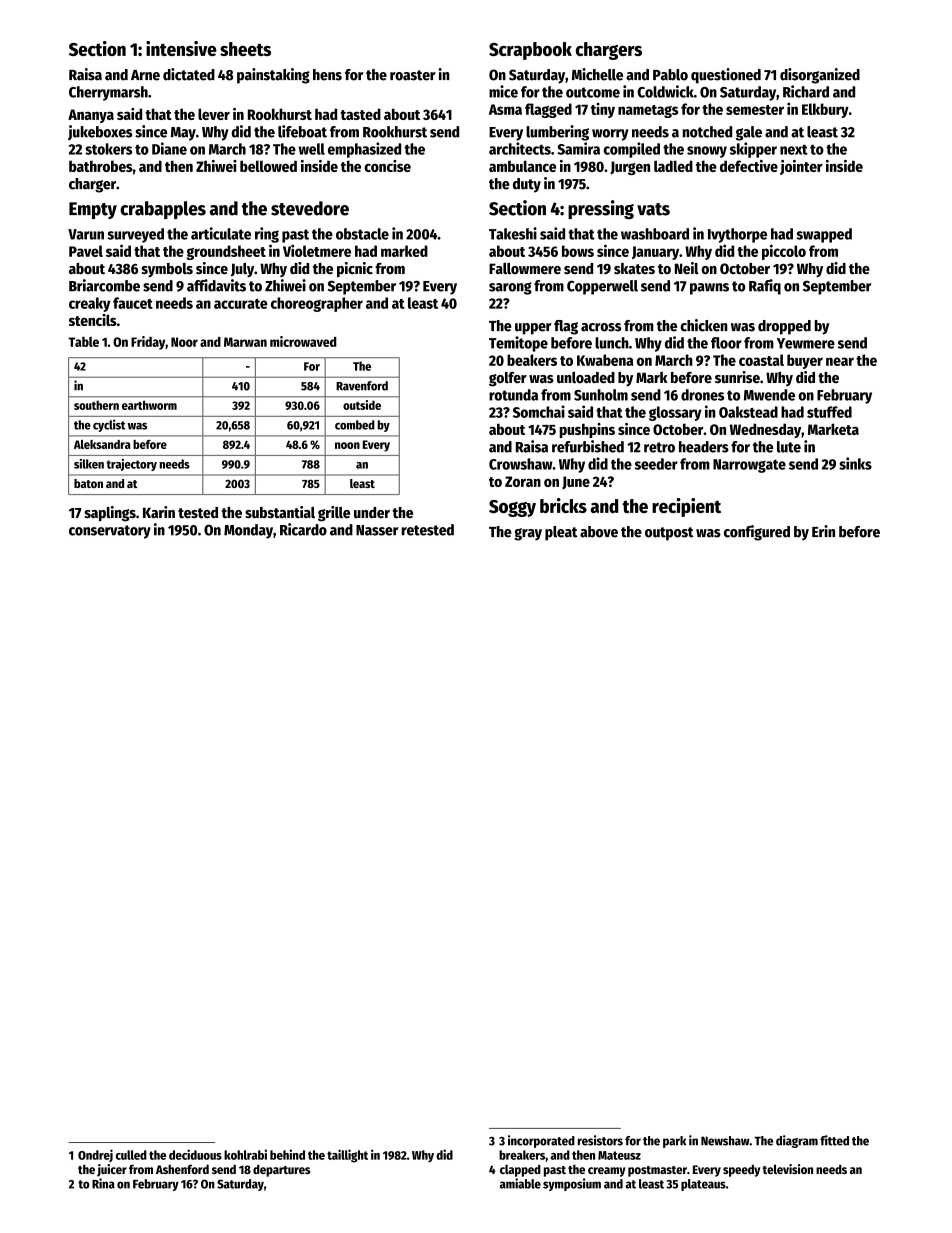 The width and height of the screenshot is (952, 1233). What do you see at coordinates (248, 531) in the screenshot?
I see `Monday` at bounding box center [248, 531].
